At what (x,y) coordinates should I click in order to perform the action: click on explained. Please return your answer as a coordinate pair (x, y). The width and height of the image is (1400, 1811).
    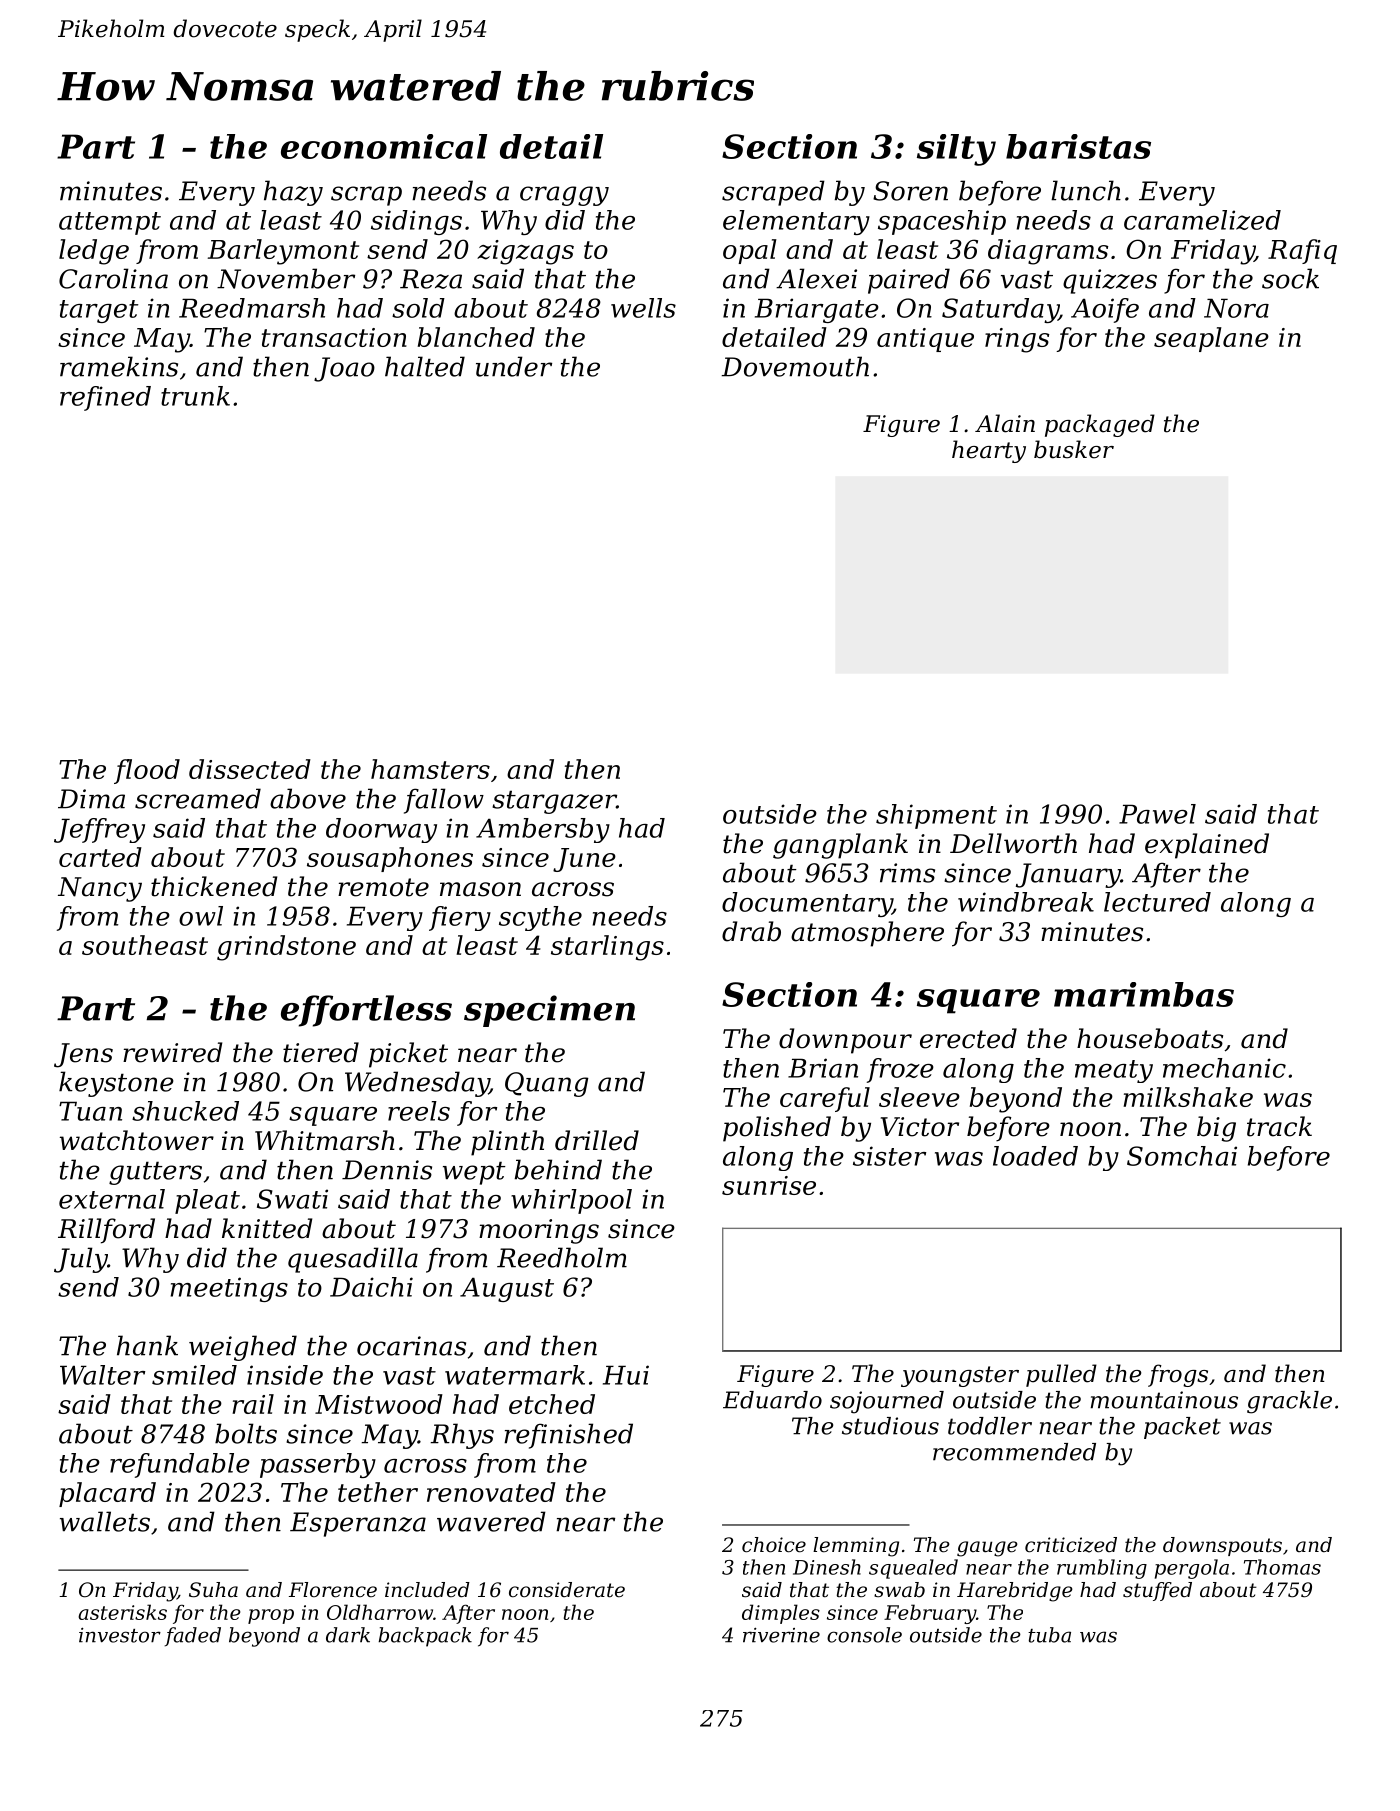
    Looking at the image, I should click on (1207, 846).
